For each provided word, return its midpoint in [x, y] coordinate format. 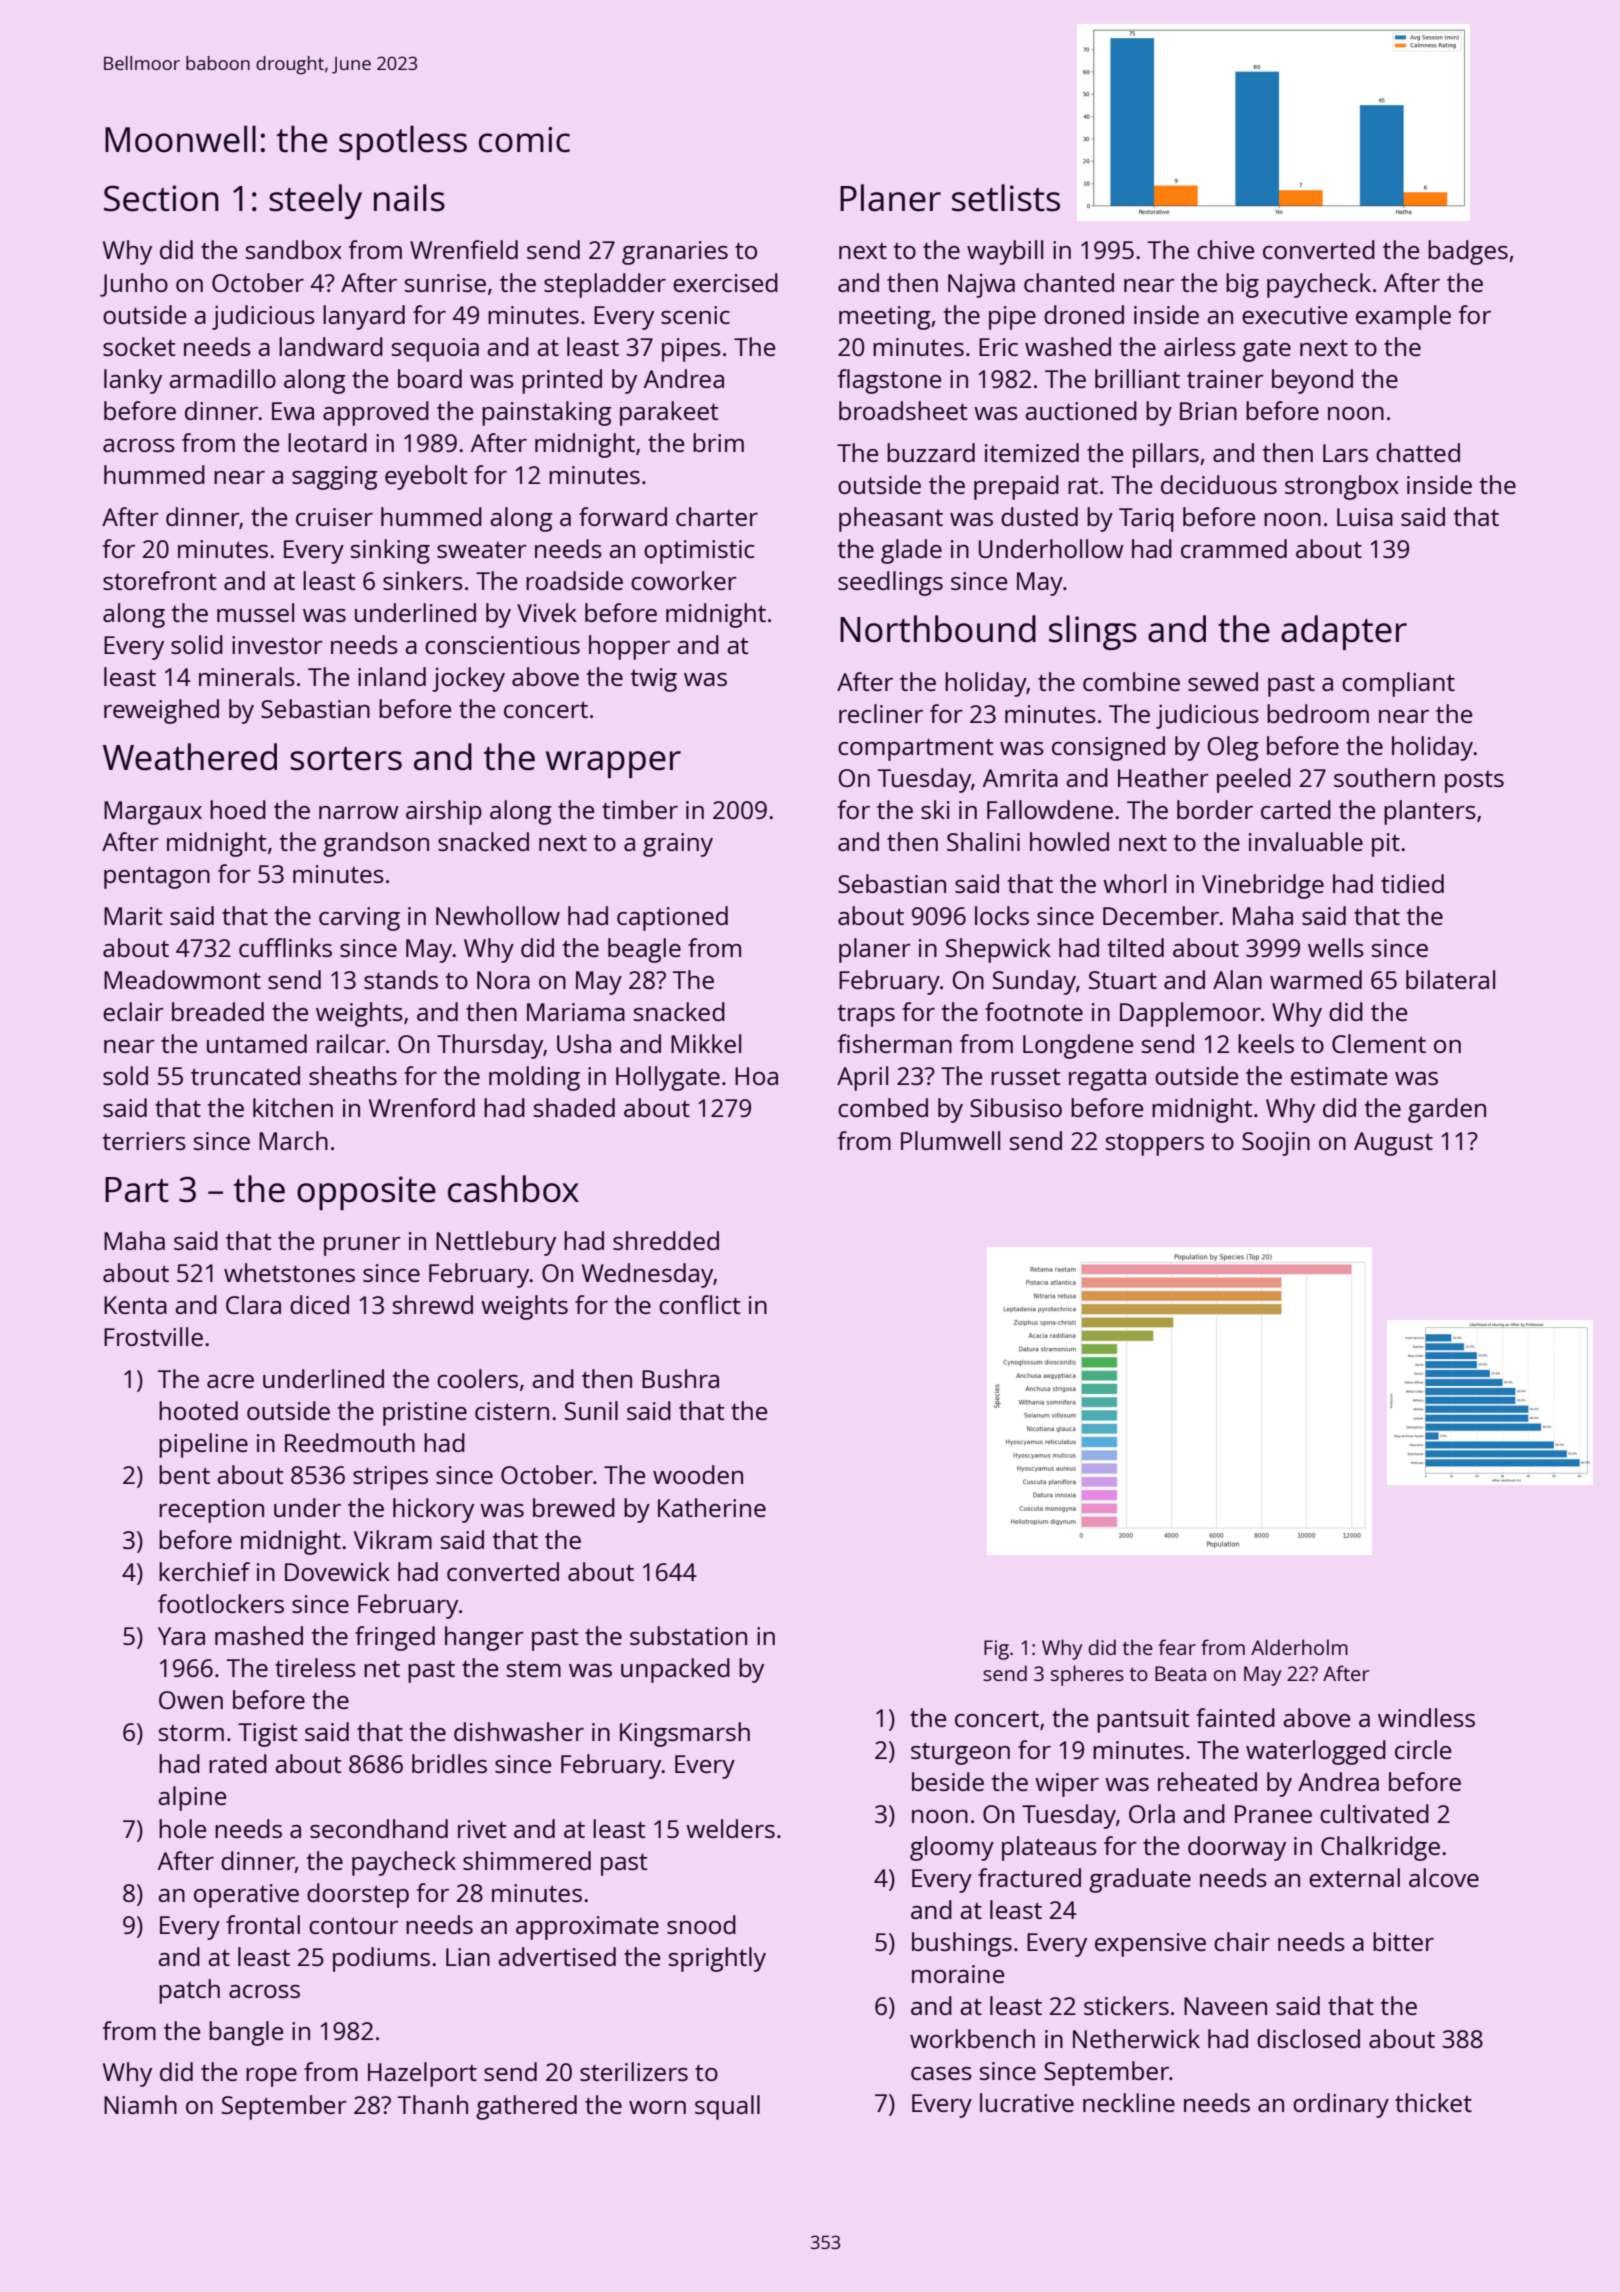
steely [315, 201]
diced [319, 1304]
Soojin [1276, 1143]
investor [277, 645]
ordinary [1341, 2105]
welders [730, 1828]
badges [1468, 252]
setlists [1006, 198]
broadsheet [903, 410]
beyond [1312, 381]
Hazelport [422, 2074]
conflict [699, 1304]
